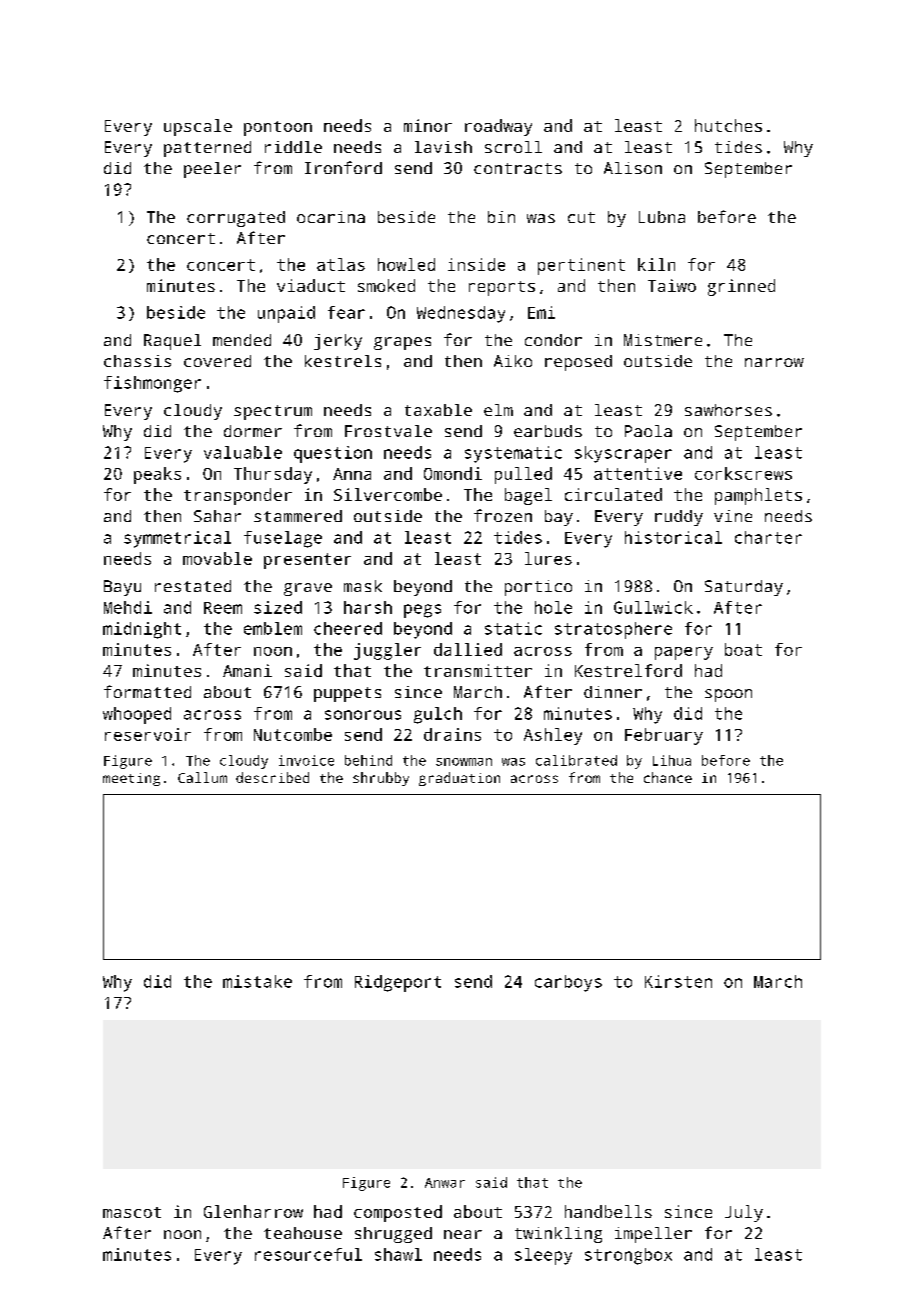  What do you see at coordinates (478, 670) in the screenshot?
I see `transmitter` at bounding box center [478, 670].
